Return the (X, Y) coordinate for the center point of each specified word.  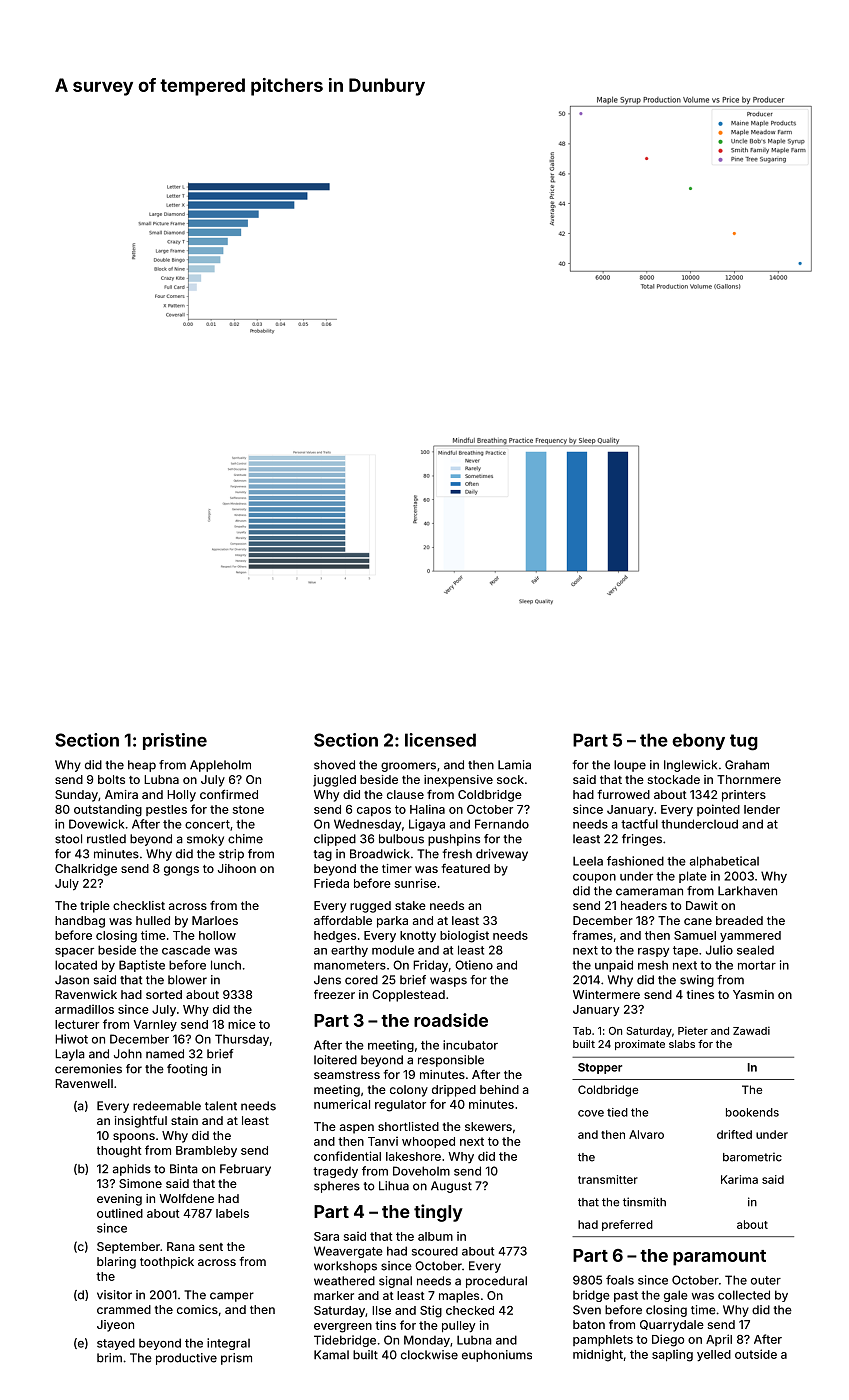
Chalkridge (86, 870)
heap (142, 766)
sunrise (415, 883)
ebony (698, 741)
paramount (719, 1258)
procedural (496, 1282)
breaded (739, 920)
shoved (334, 765)
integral (228, 1344)
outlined (120, 1213)
